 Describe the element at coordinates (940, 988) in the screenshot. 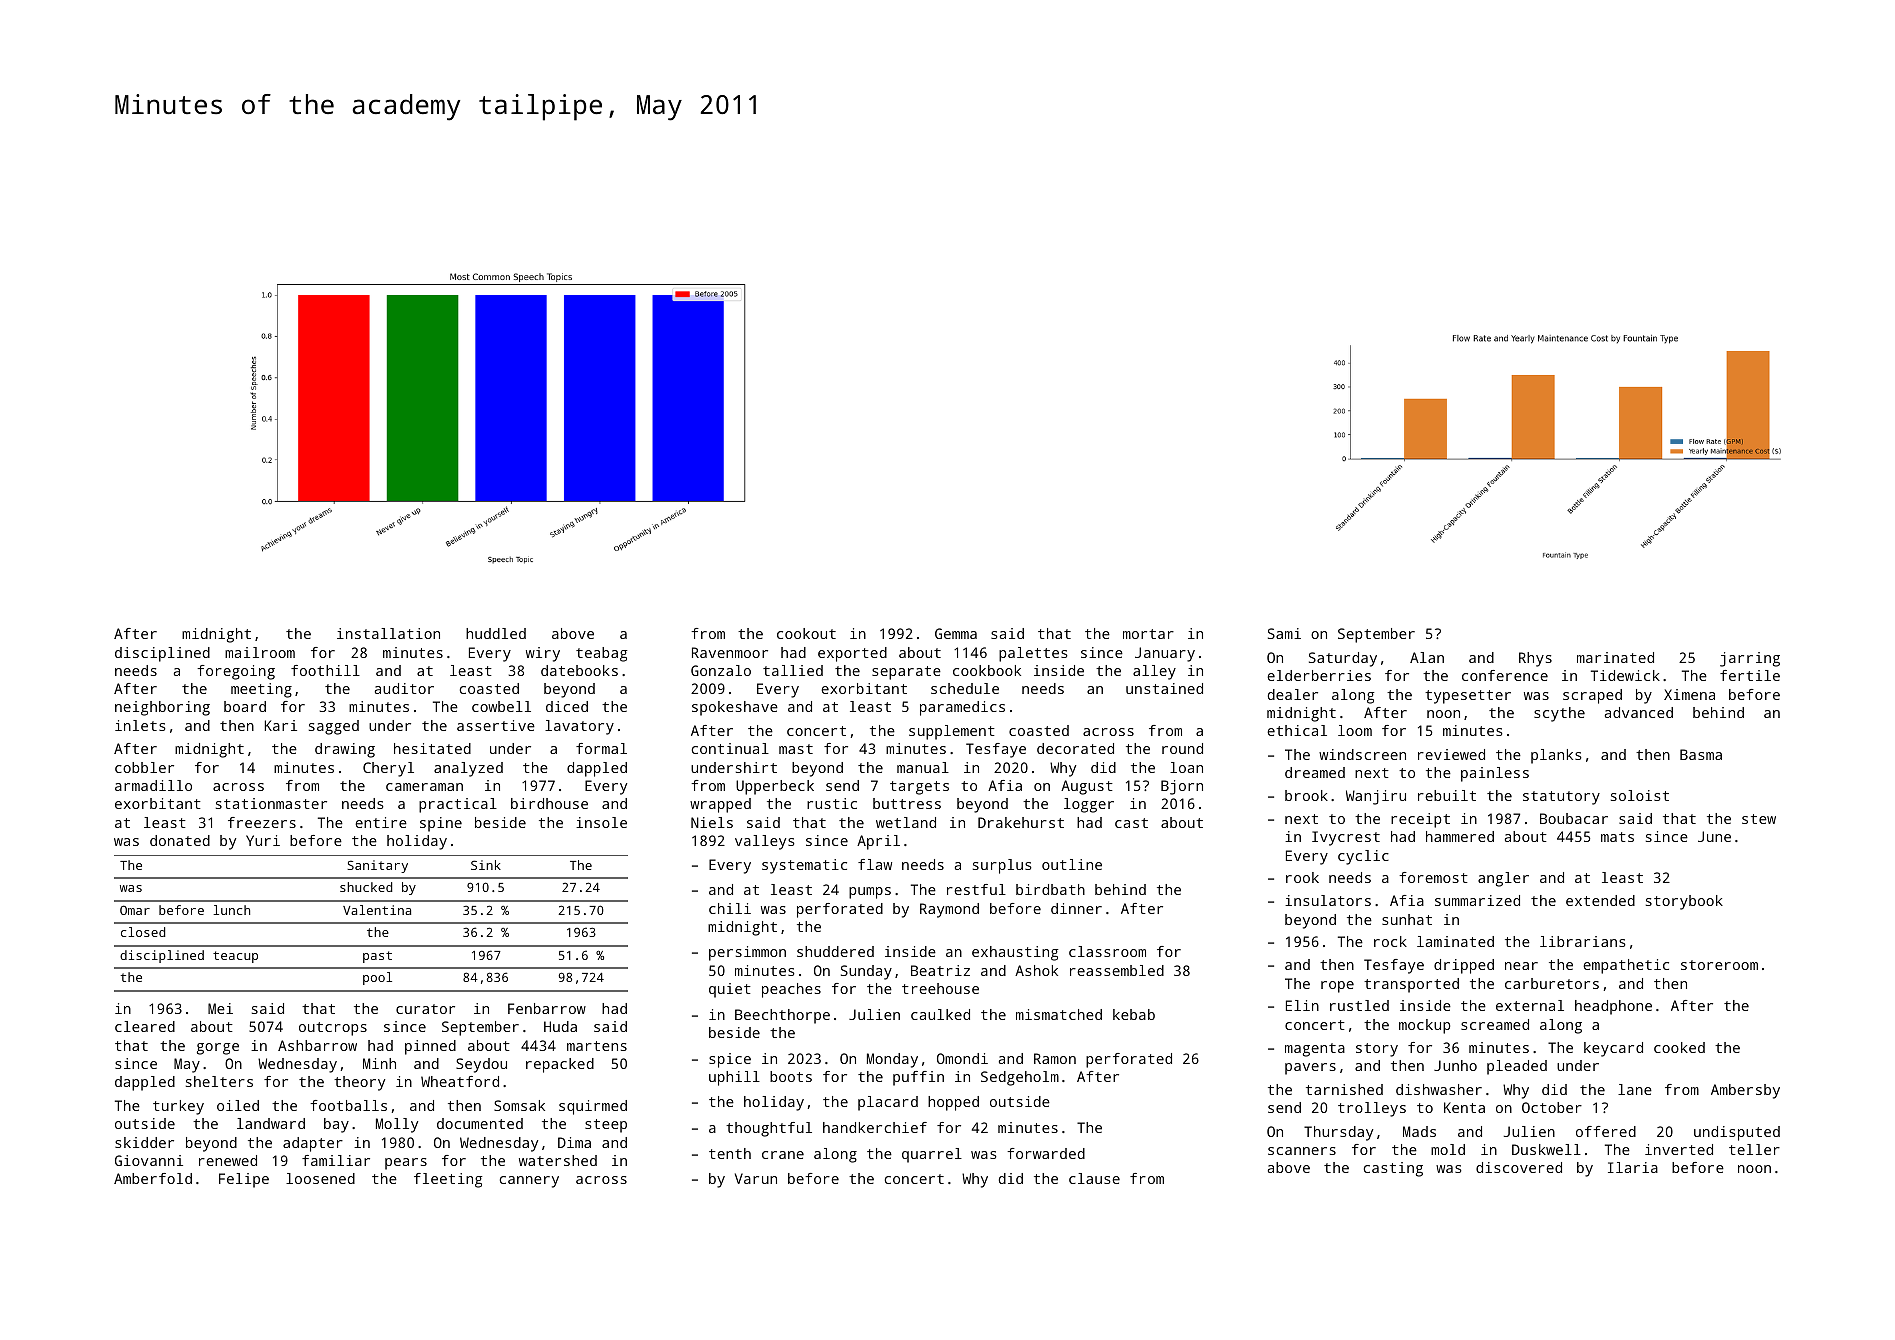

I see `treehouse` at that location.
